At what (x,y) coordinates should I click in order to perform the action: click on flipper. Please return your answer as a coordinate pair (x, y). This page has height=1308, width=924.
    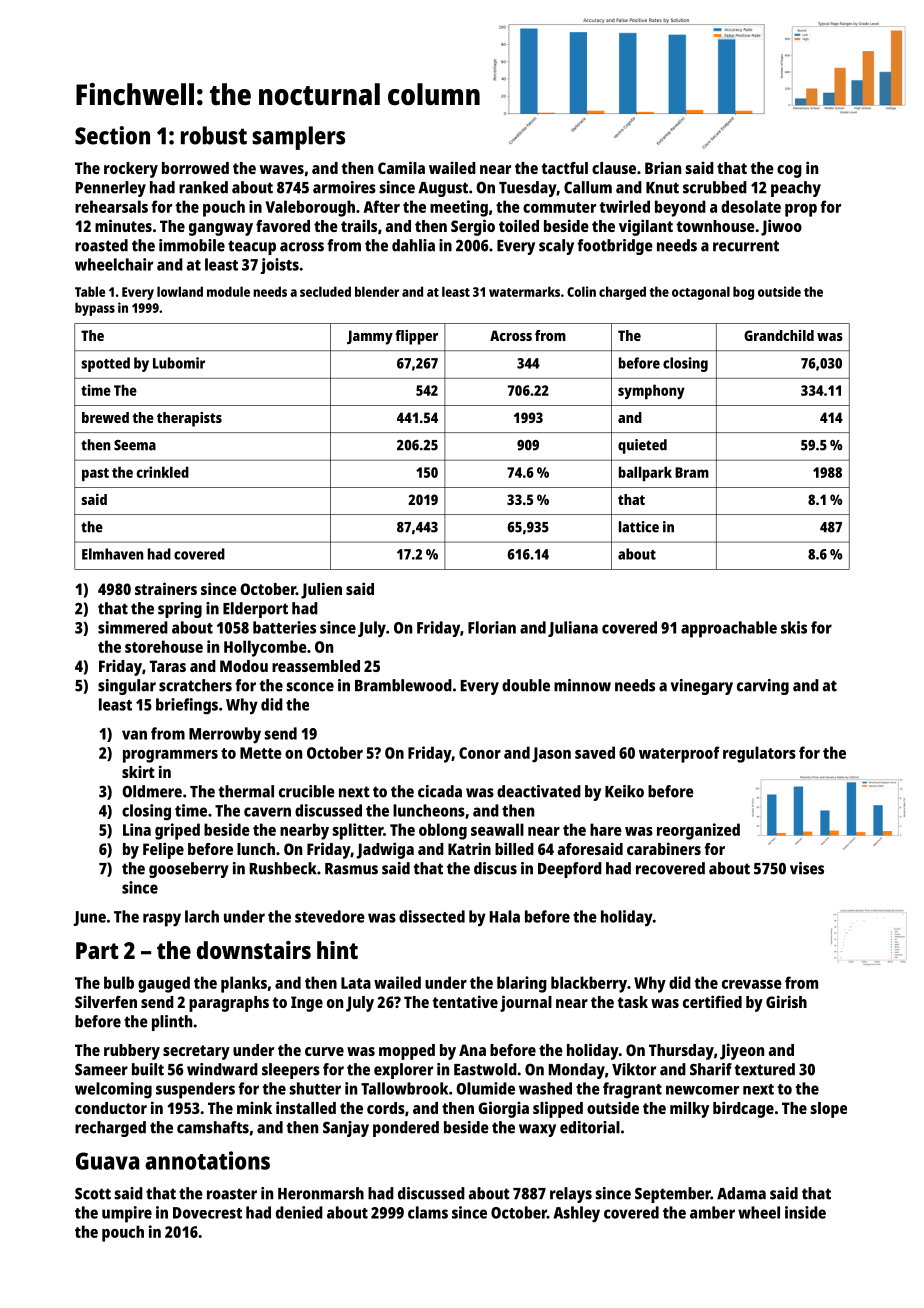
    Looking at the image, I should click on (416, 337).
